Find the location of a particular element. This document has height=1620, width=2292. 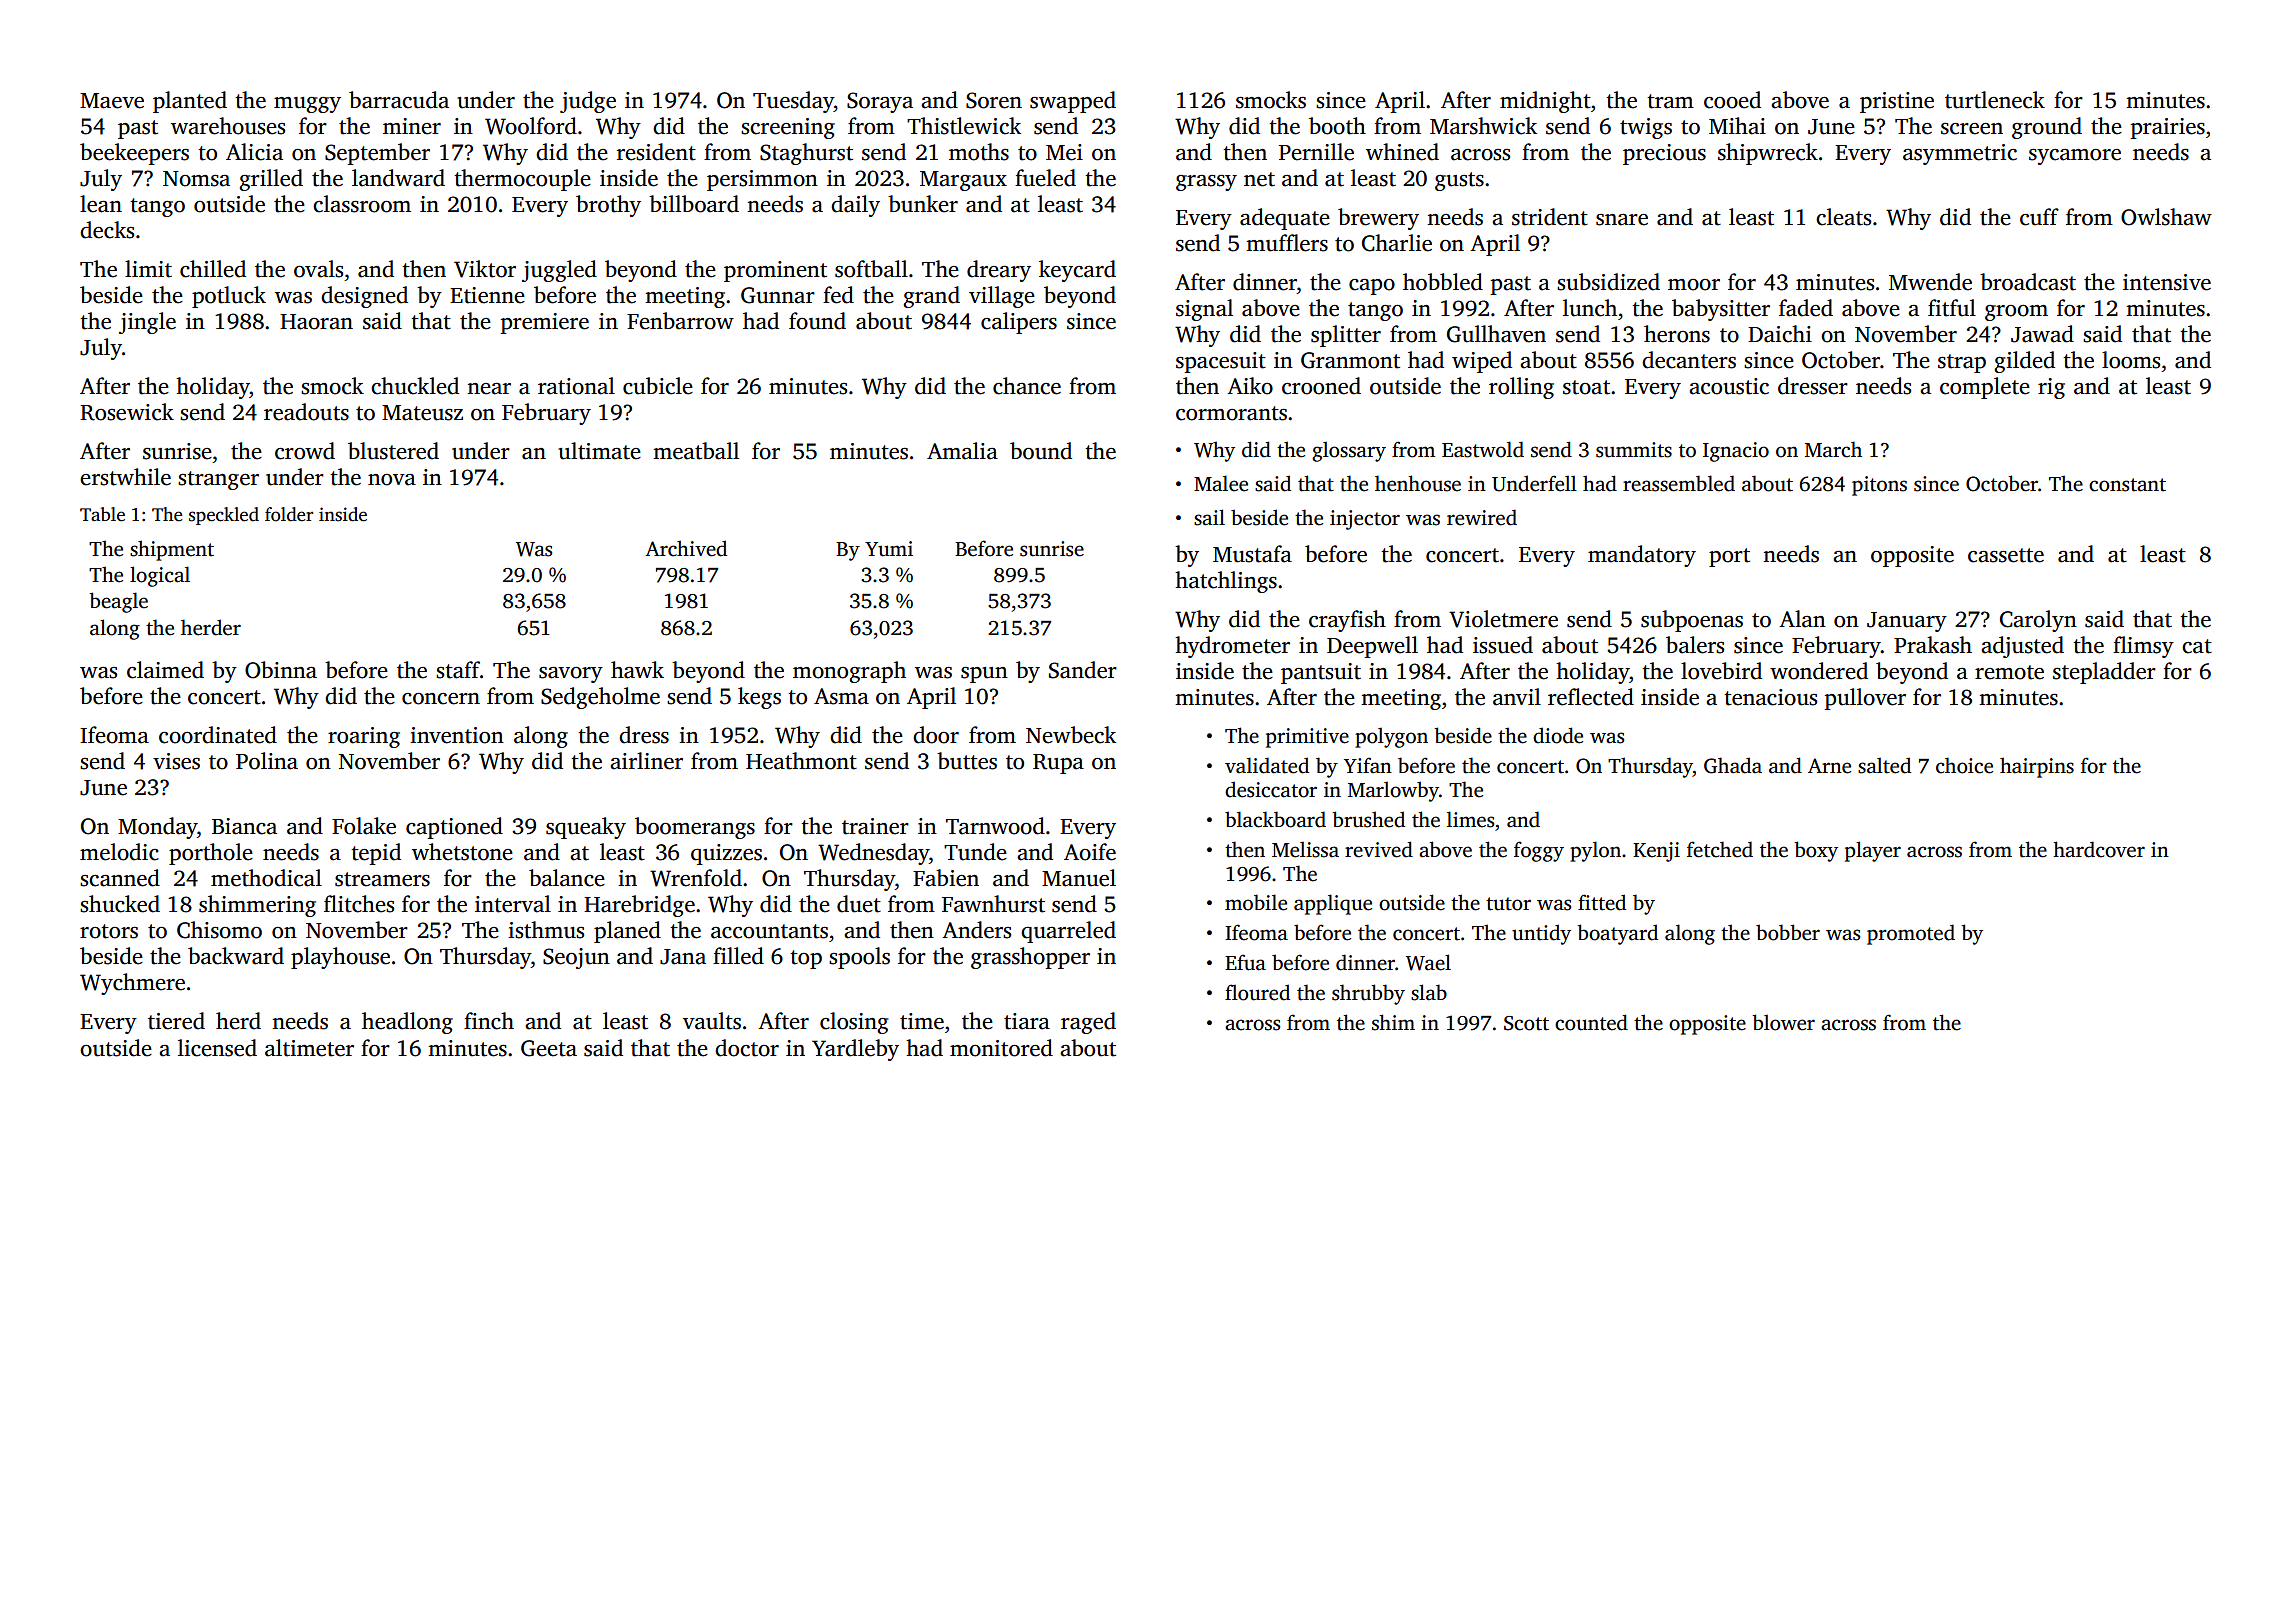

hatchlings is located at coordinates (1226, 582).
